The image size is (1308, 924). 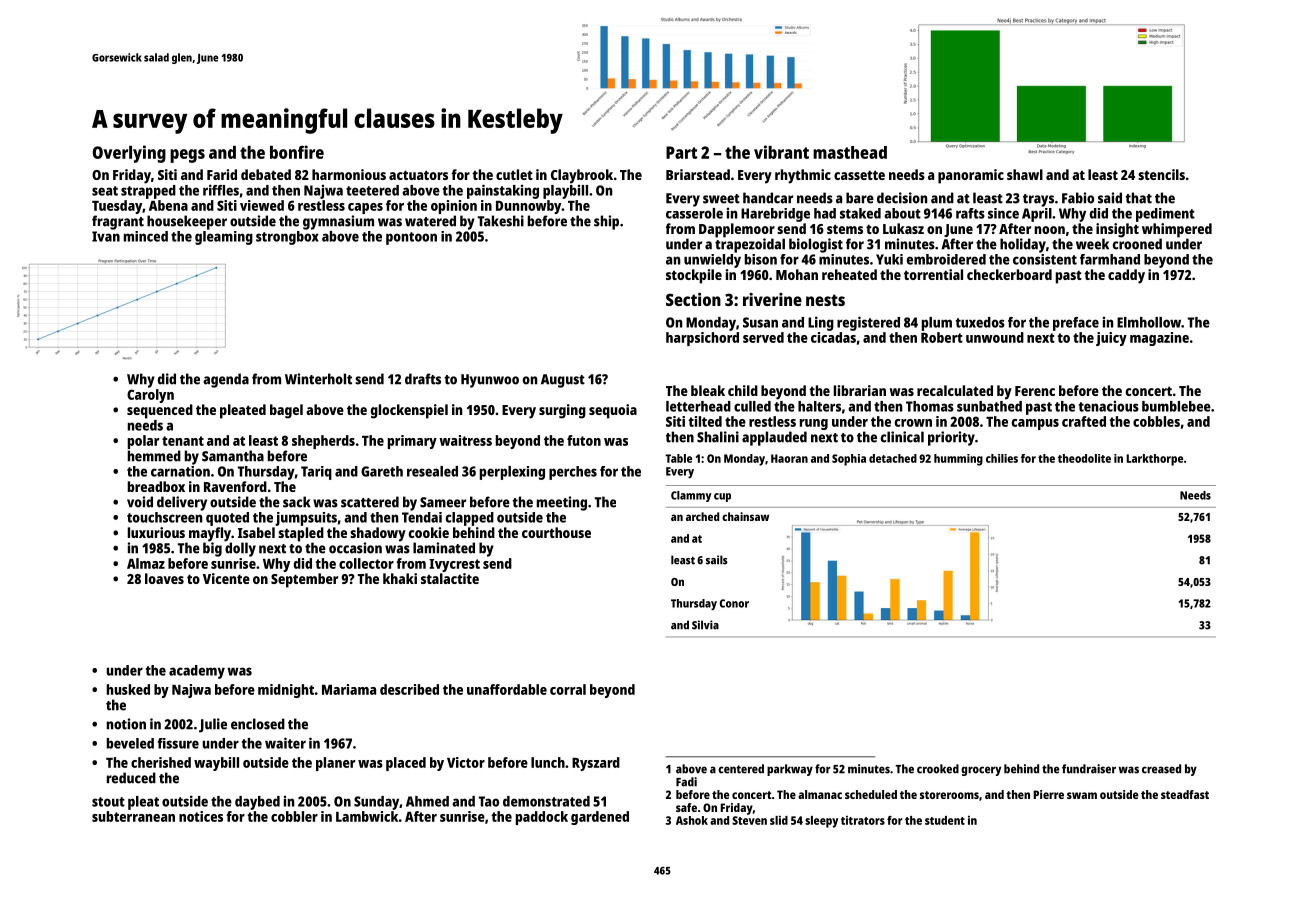 What do you see at coordinates (316, 473) in the image?
I see `Tariq` at bounding box center [316, 473].
